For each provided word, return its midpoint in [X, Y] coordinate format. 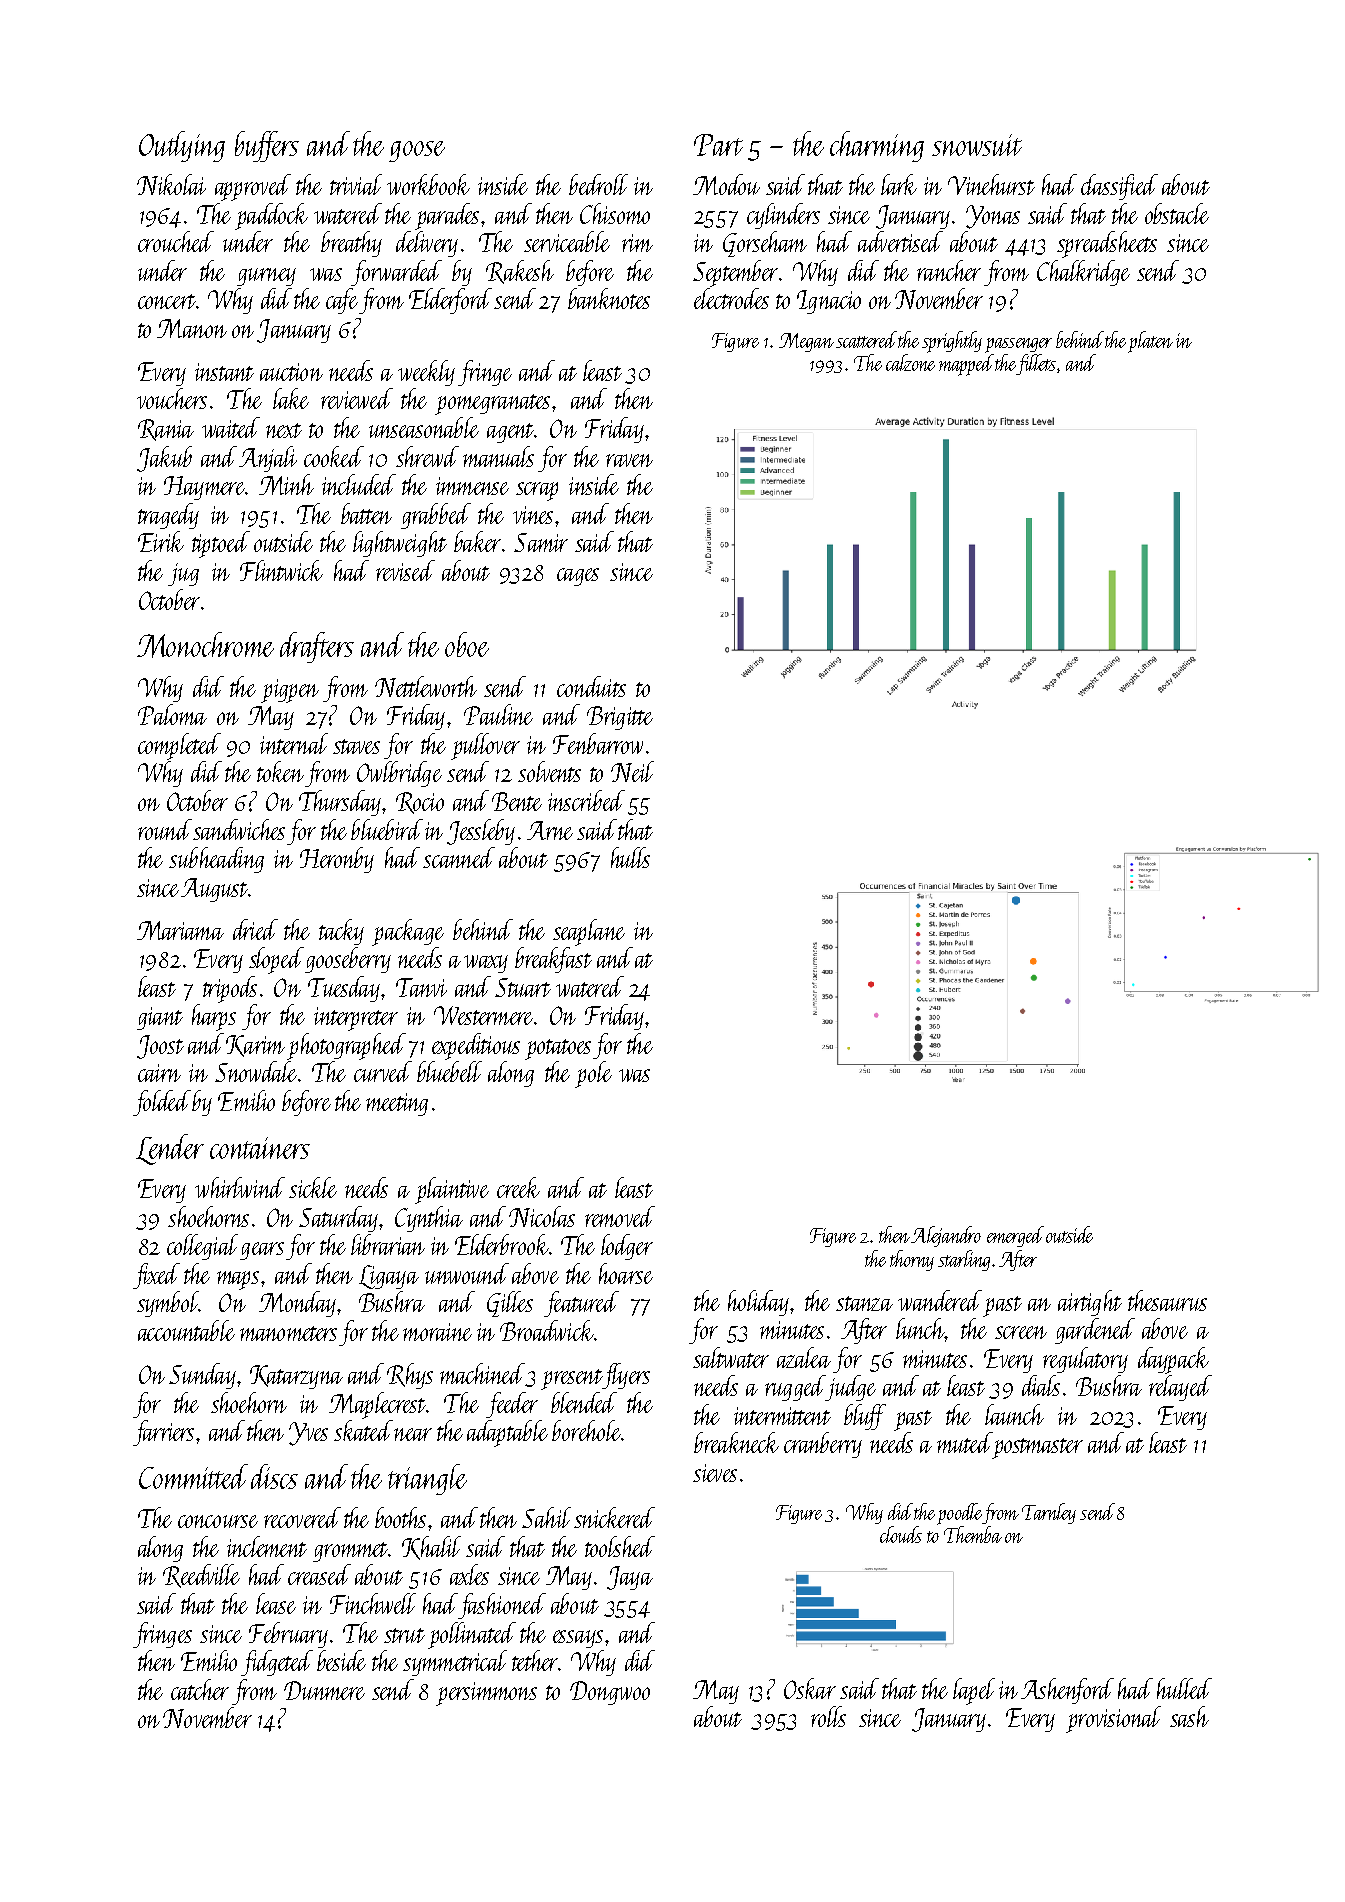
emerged [1015, 1236]
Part [718, 145]
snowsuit [977, 145]
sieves [715, 1473]
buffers [267, 146]
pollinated [472, 1635]
